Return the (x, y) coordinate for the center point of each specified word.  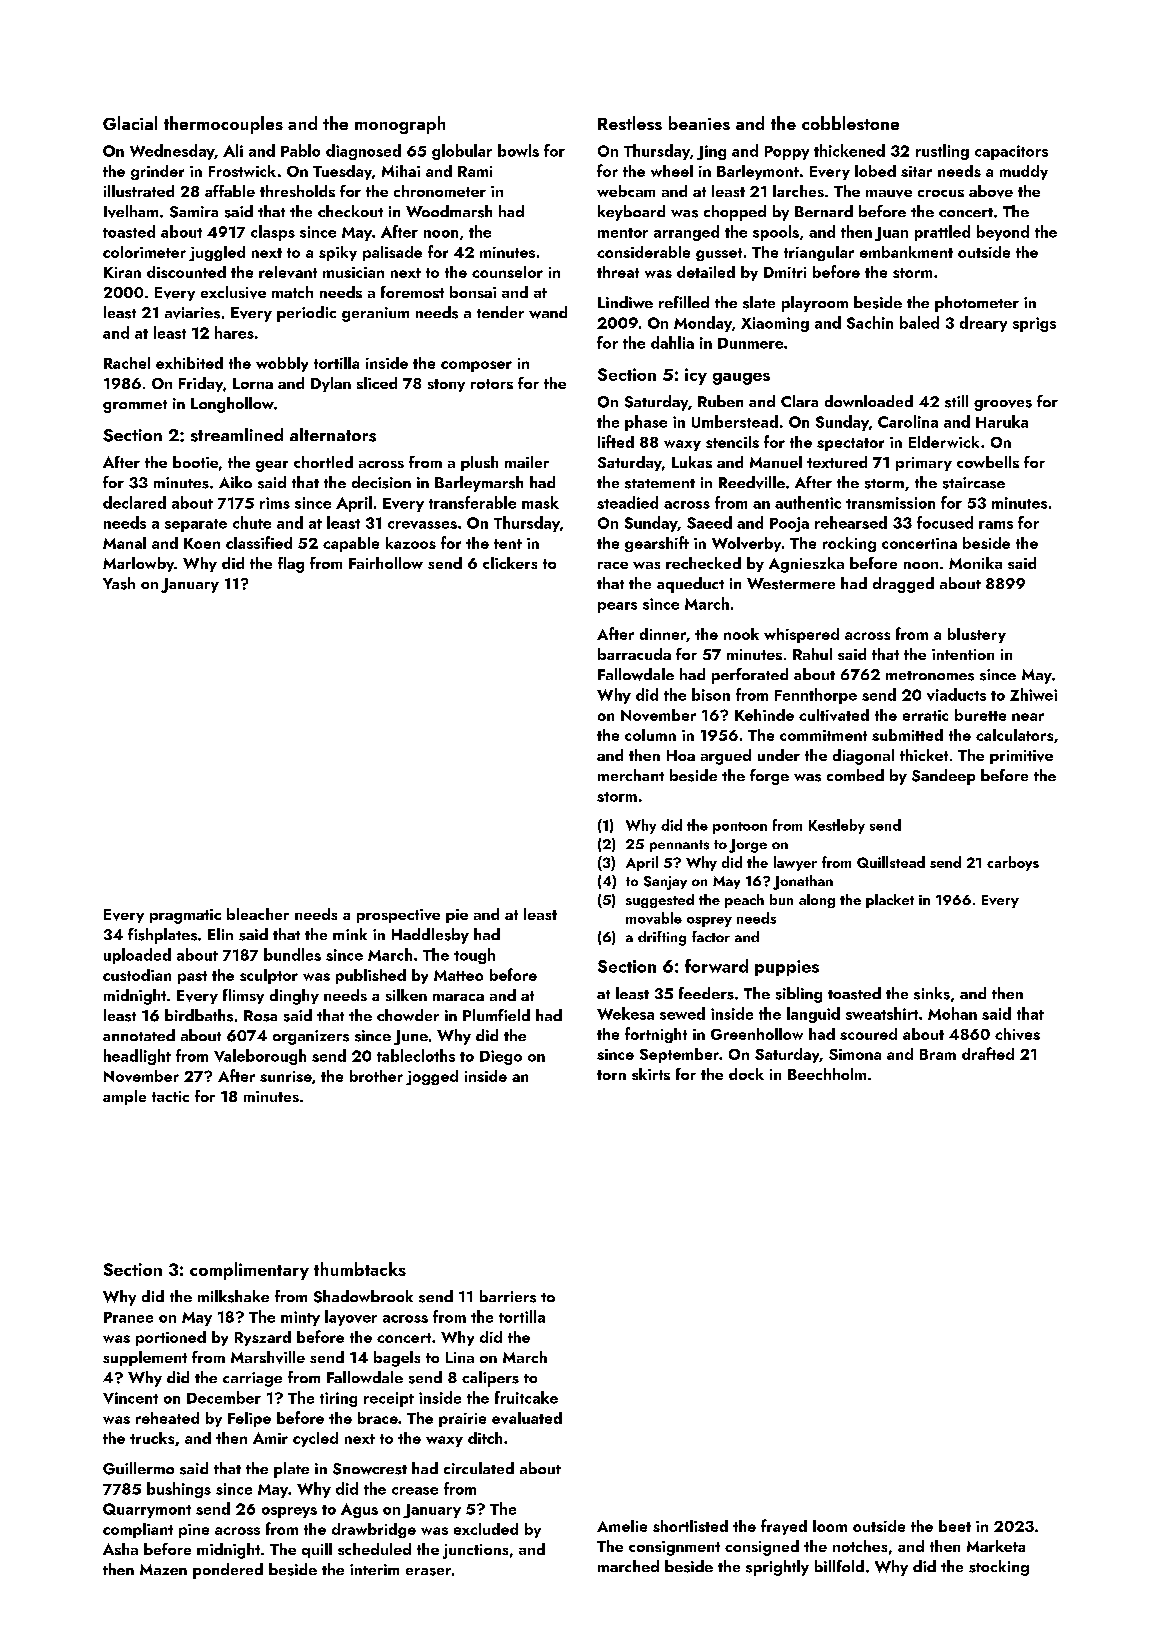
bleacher (258, 914)
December (224, 1397)
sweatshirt (882, 1013)
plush (479, 463)
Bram (938, 1054)
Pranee (128, 1317)
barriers (508, 1296)
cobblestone (850, 123)
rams (996, 525)
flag (291, 565)
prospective (398, 916)
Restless (630, 123)
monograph (400, 125)
